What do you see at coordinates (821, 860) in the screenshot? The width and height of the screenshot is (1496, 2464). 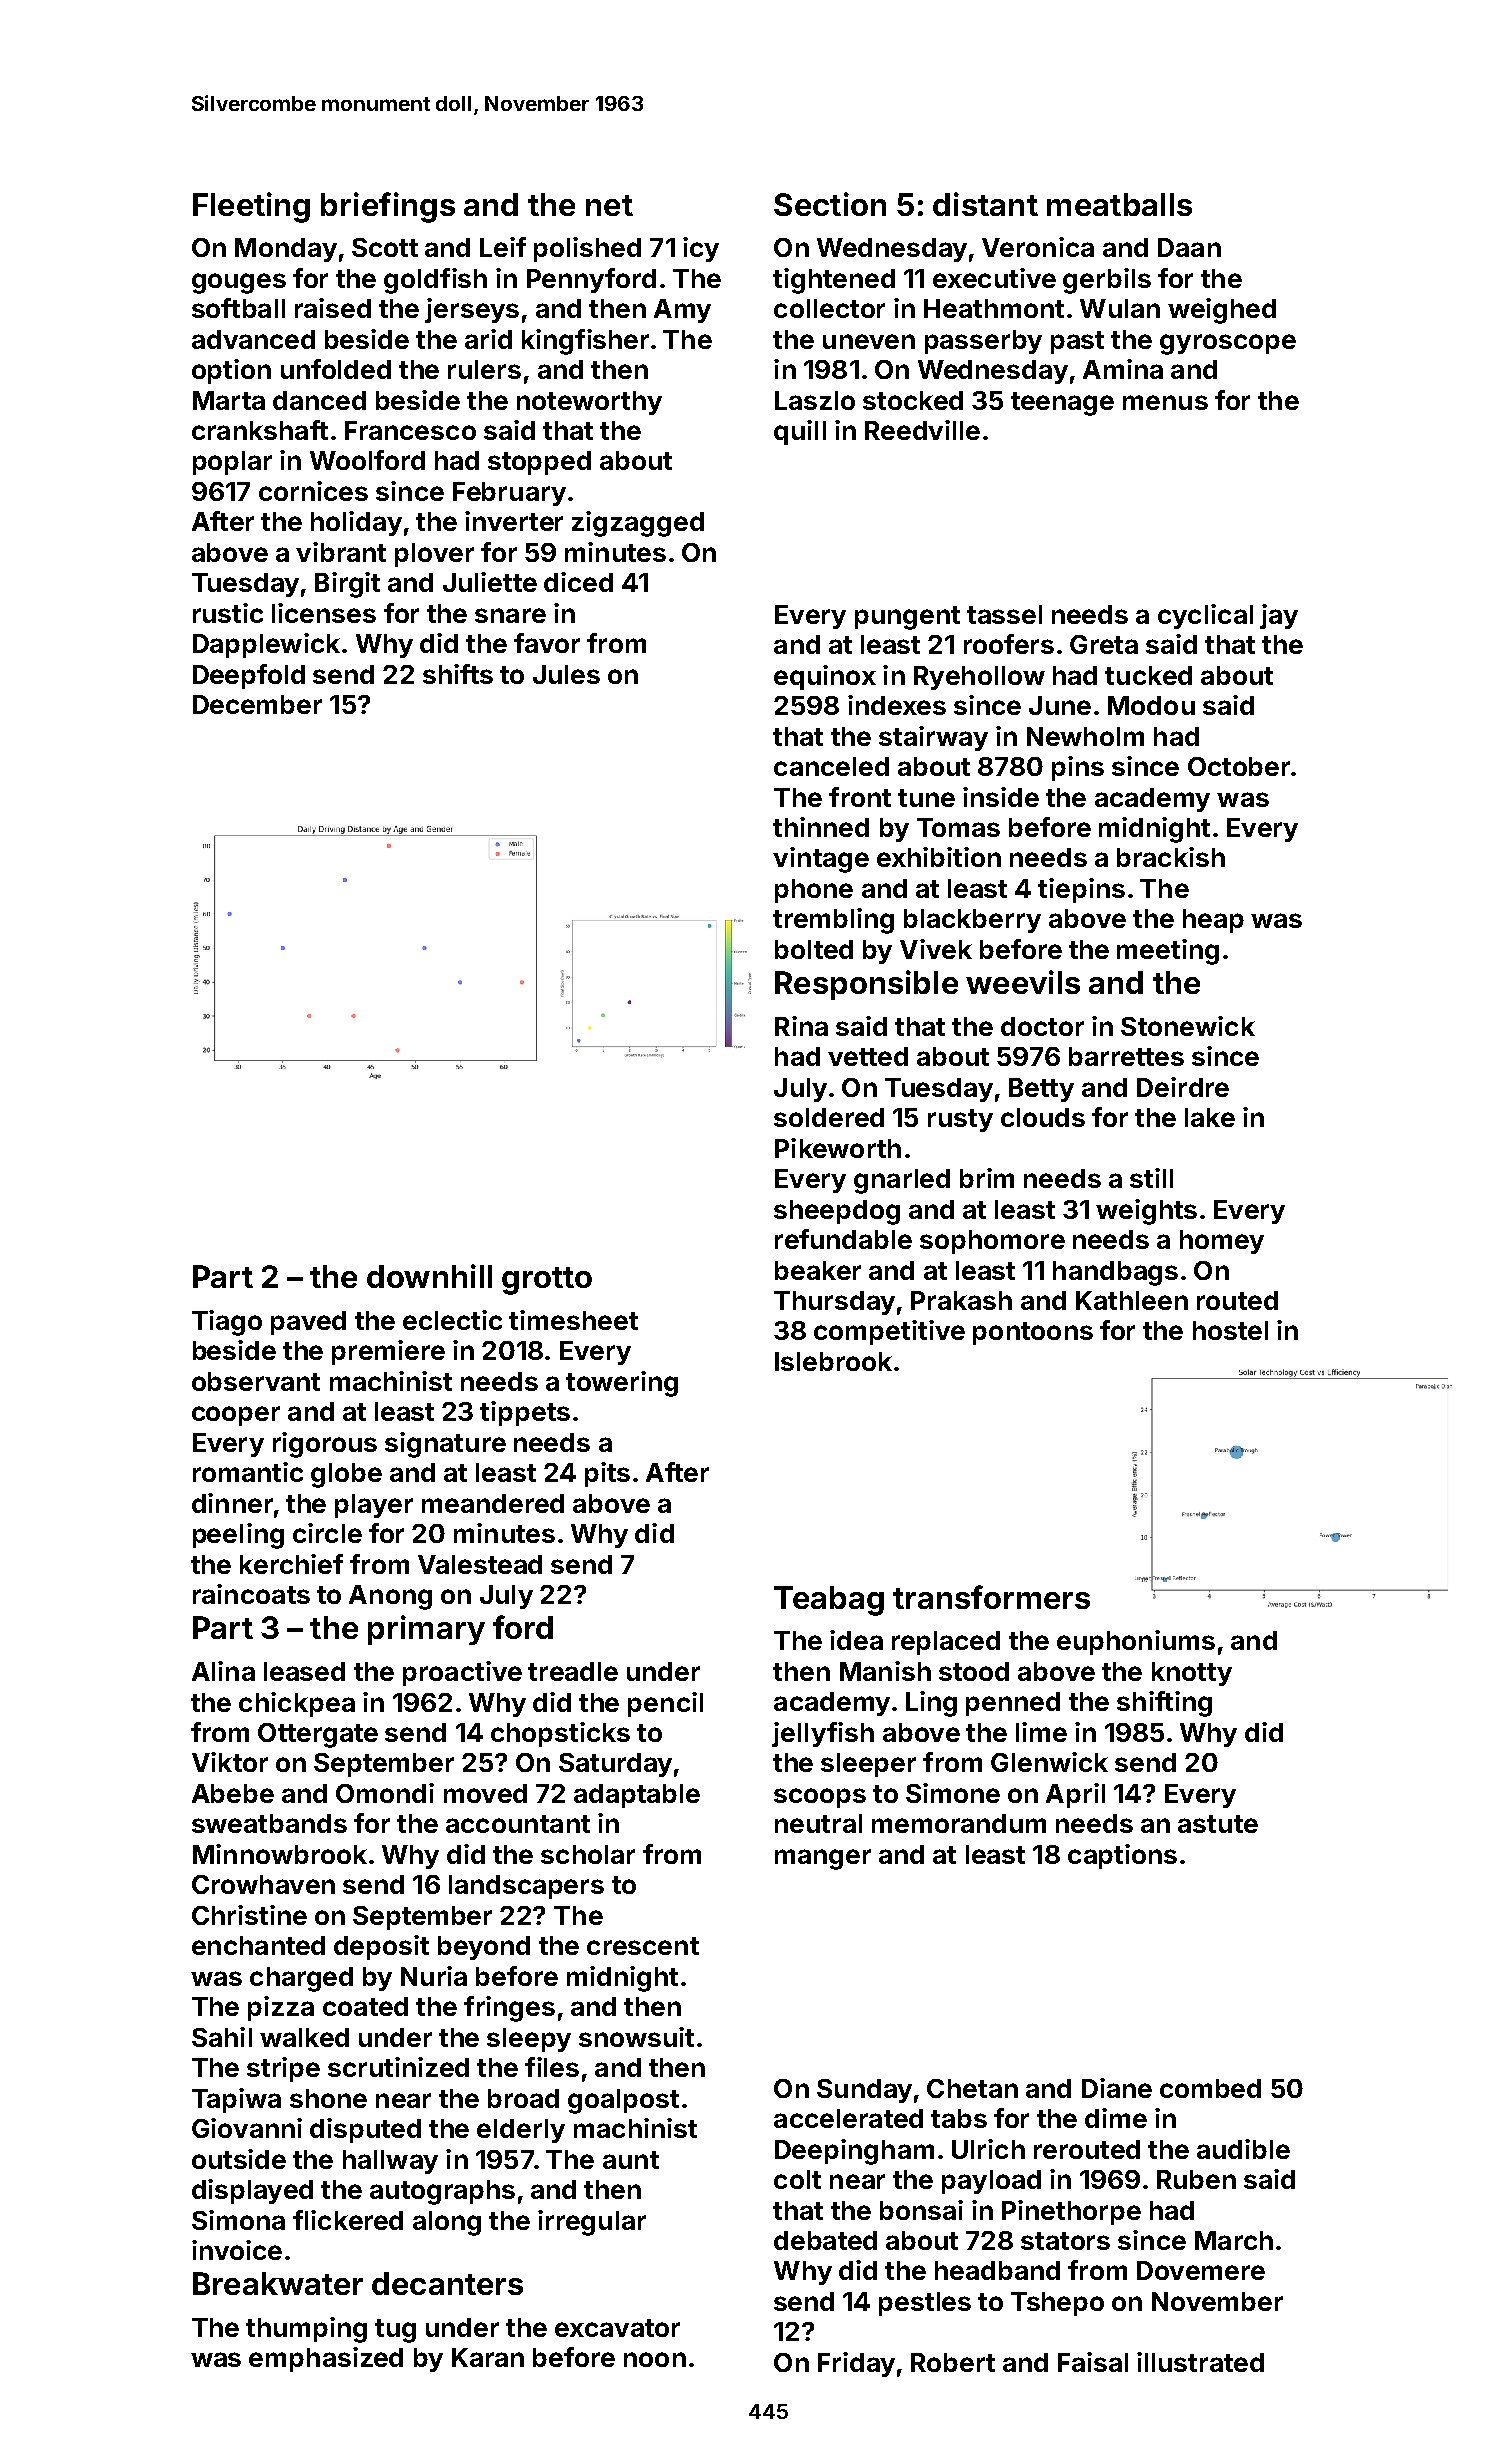 I see `vintage` at bounding box center [821, 860].
